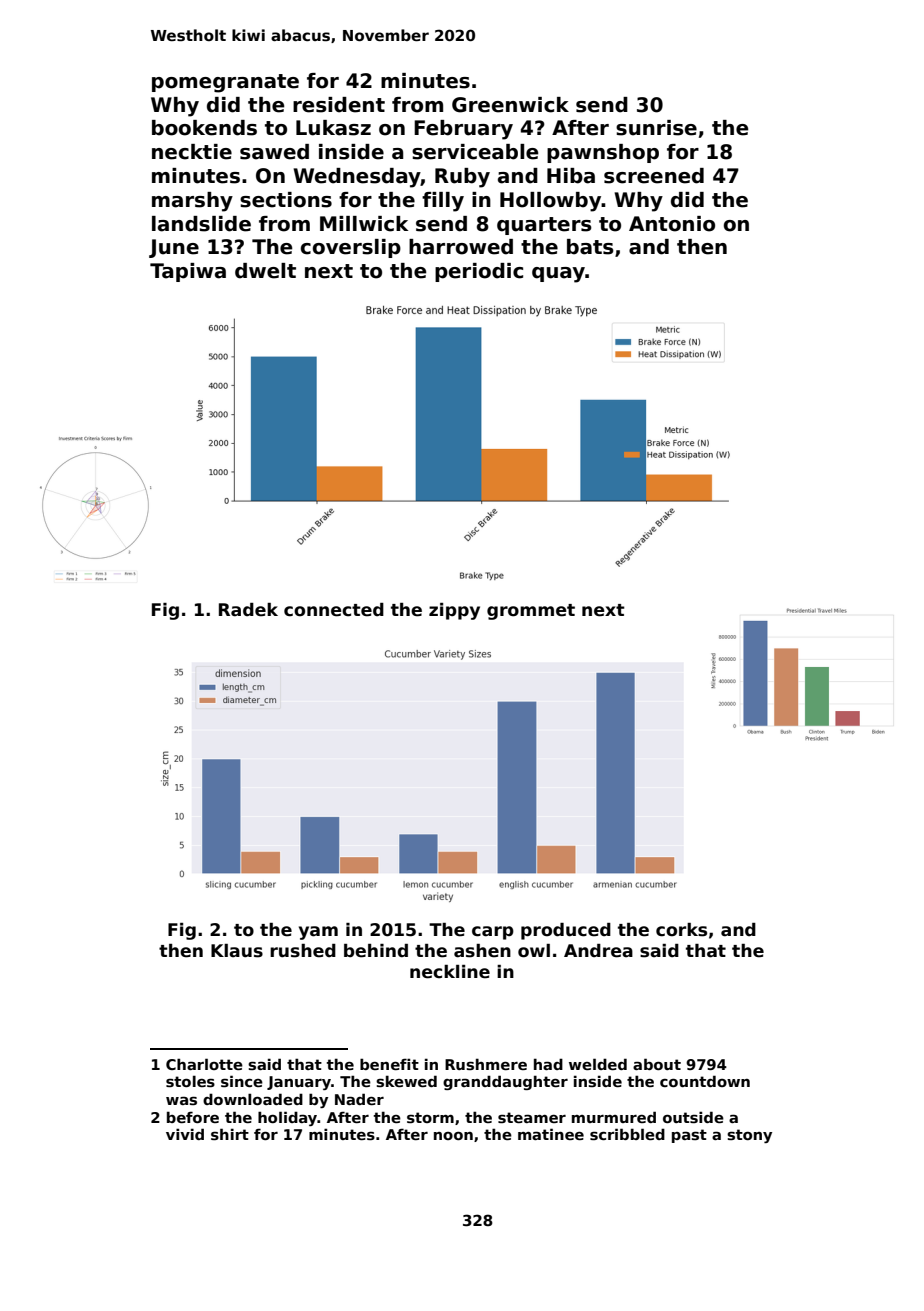  I want to click on stony, so click(749, 1136).
